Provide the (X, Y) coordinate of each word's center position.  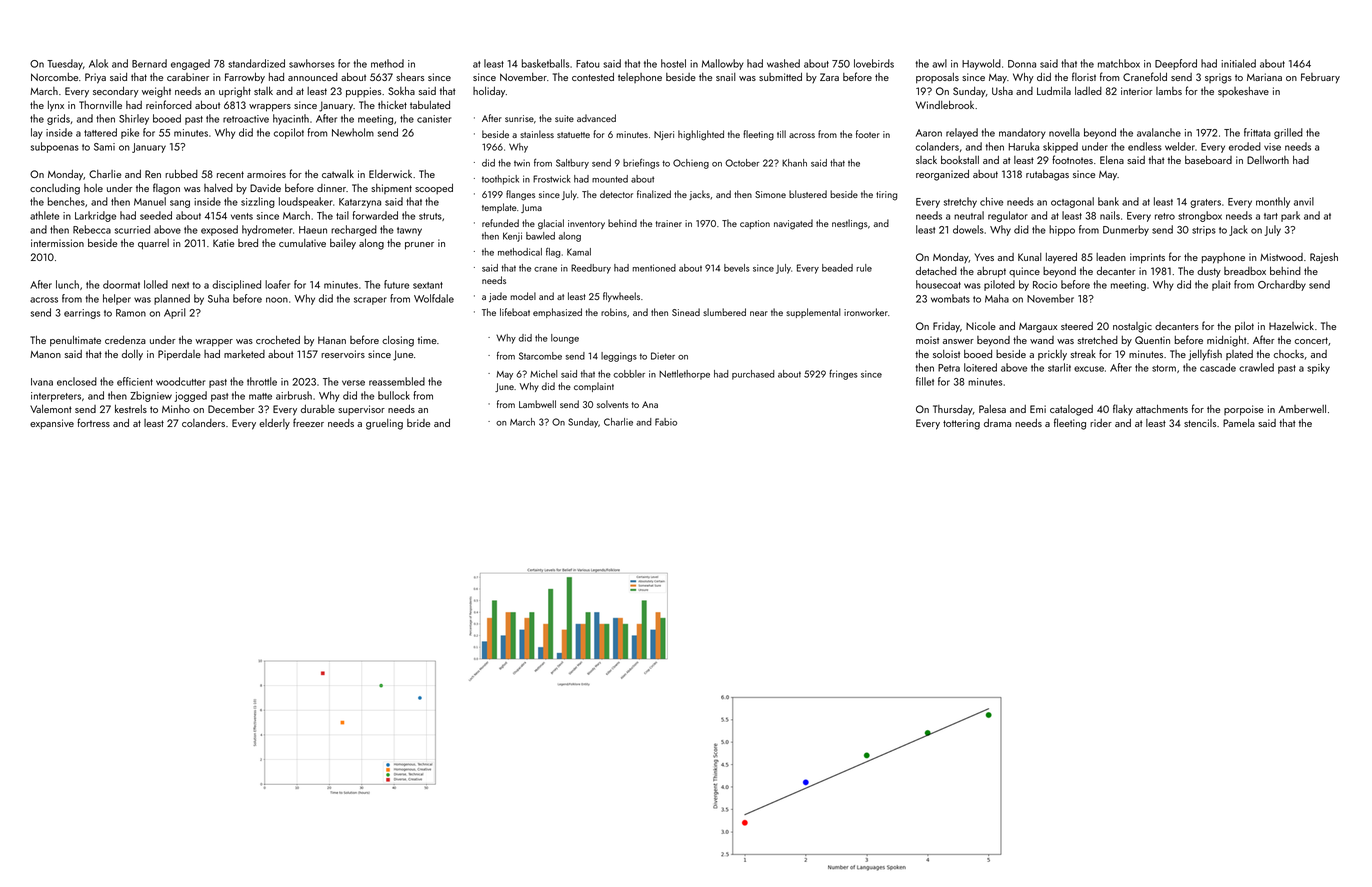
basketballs (545, 63)
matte (260, 396)
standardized (256, 63)
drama (997, 423)
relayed (962, 133)
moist (927, 340)
